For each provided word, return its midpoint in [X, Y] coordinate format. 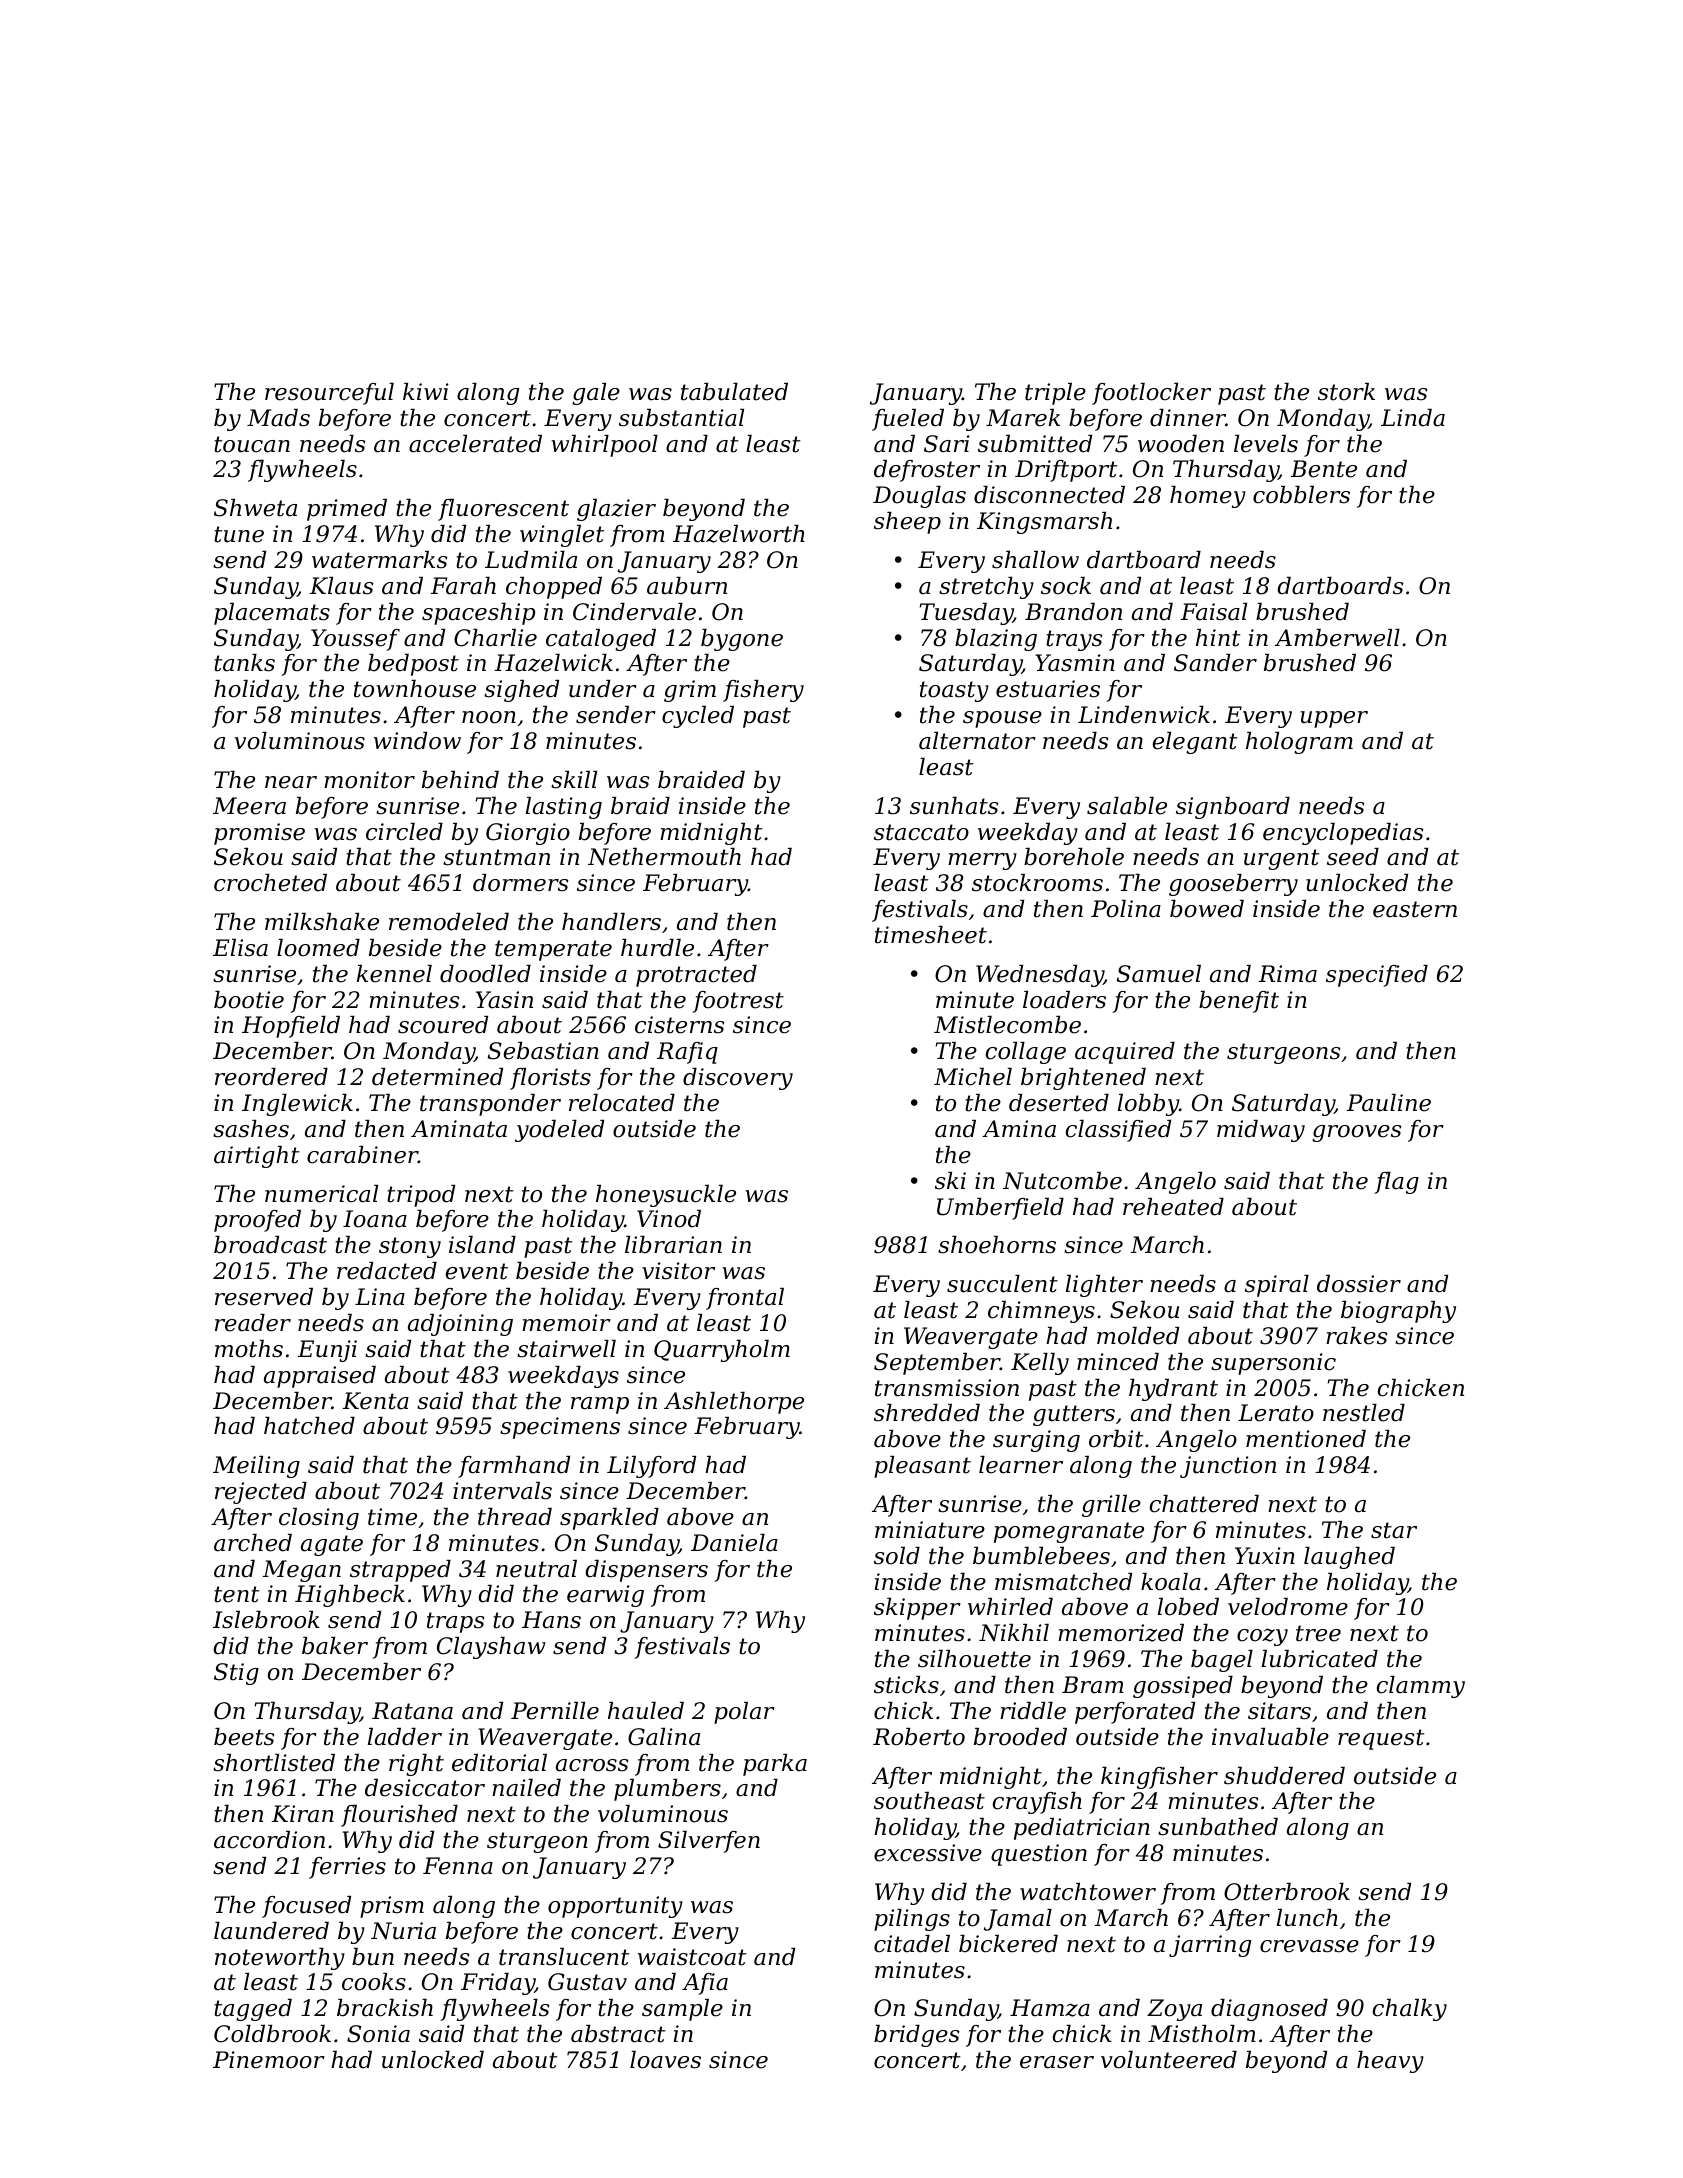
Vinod [669, 1219]
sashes [251, 1129]
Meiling [256, 1467]
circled [404, 832]
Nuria [403, 1931]
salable [1127, 806]
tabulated [734, 392]
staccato [921, 832]
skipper [917, 1609]
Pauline [1388, 1103]
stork [1346, 392]
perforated [1135, 1713]
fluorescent [503, 510]
